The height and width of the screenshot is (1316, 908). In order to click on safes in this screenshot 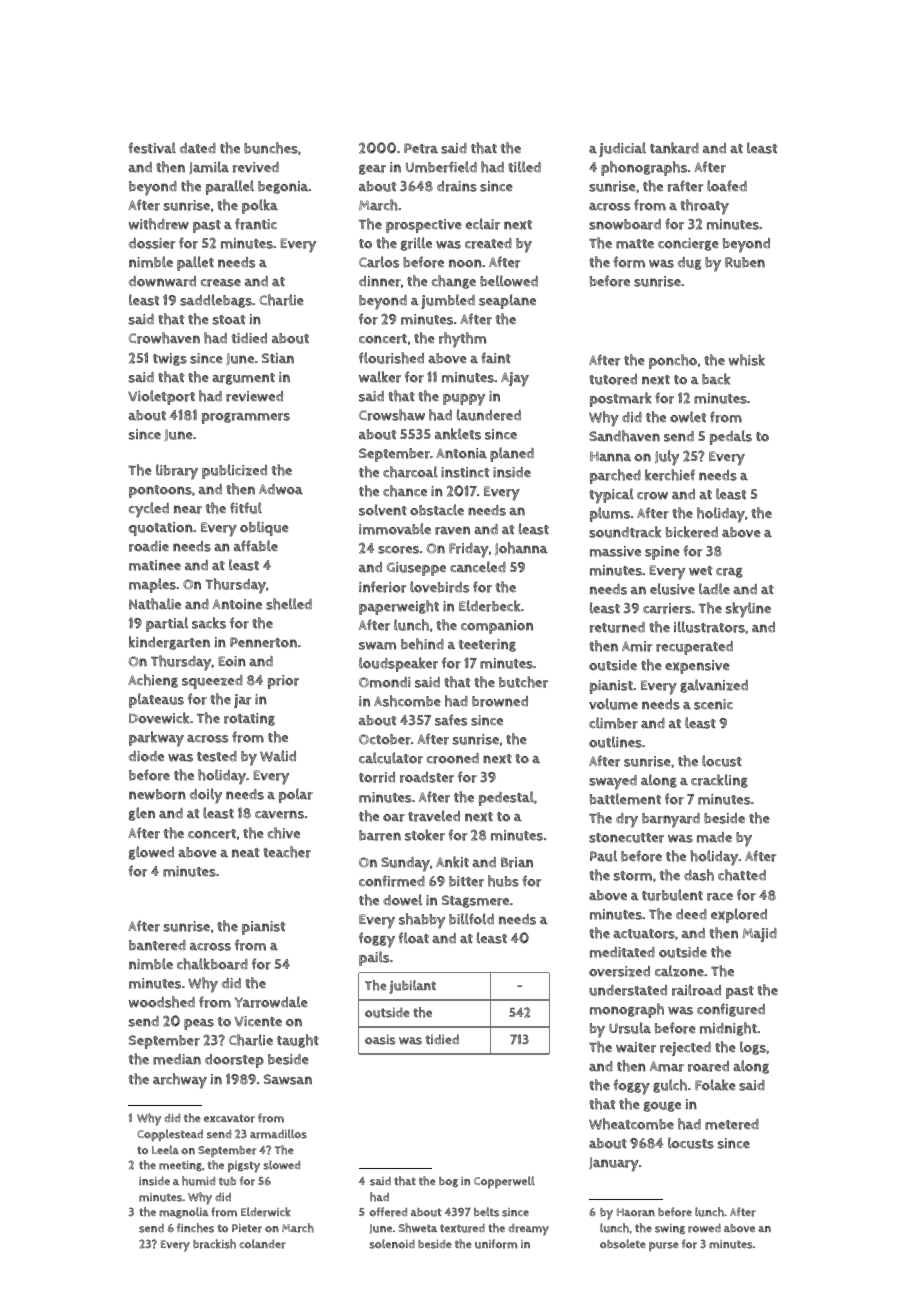, I will do `click(451, 720)`.
